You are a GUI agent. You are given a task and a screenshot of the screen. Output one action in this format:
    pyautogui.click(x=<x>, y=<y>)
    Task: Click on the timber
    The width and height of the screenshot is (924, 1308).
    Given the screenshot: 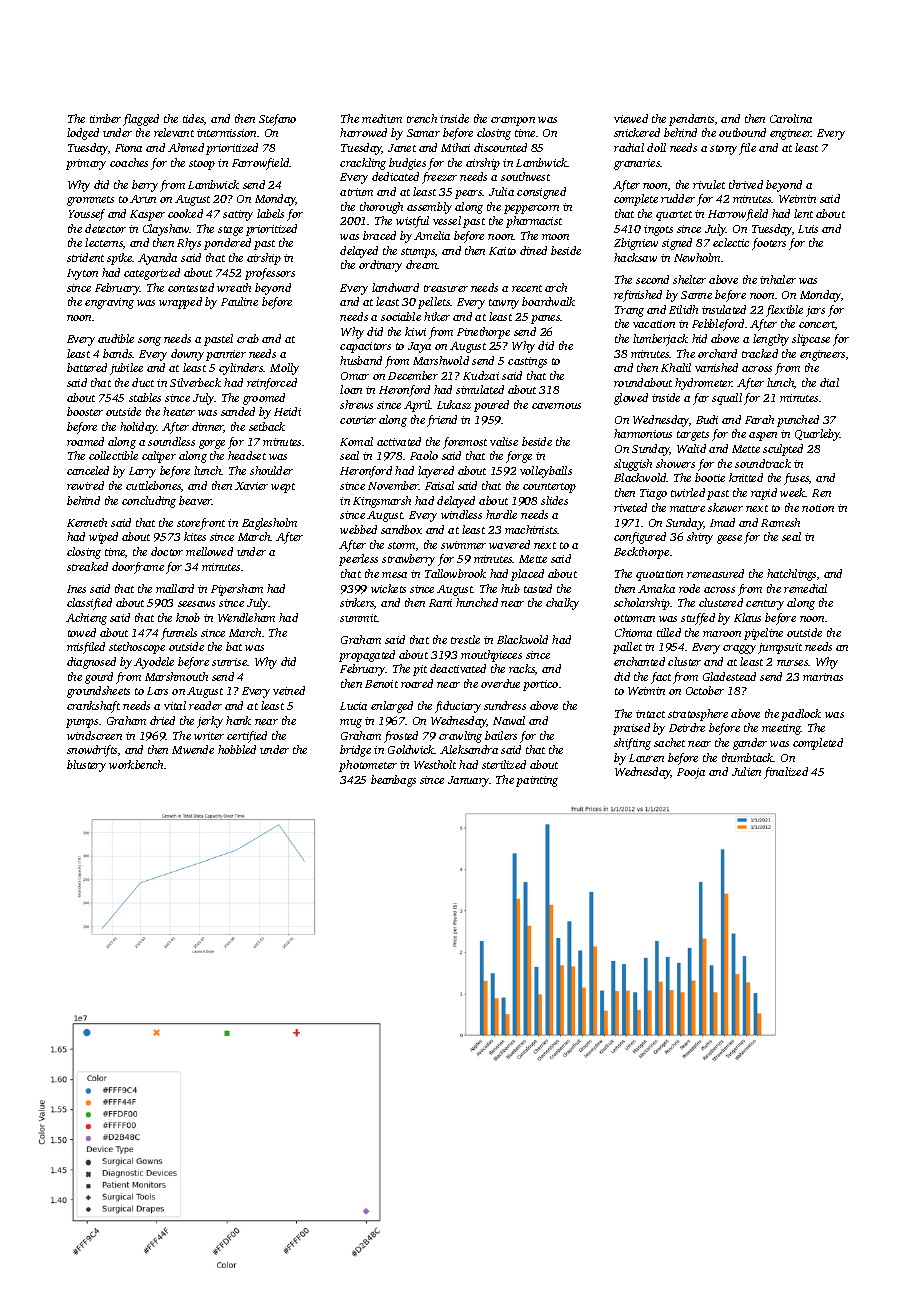 What is the action you would take?
    pyautogui.click(x=105, y=118)
